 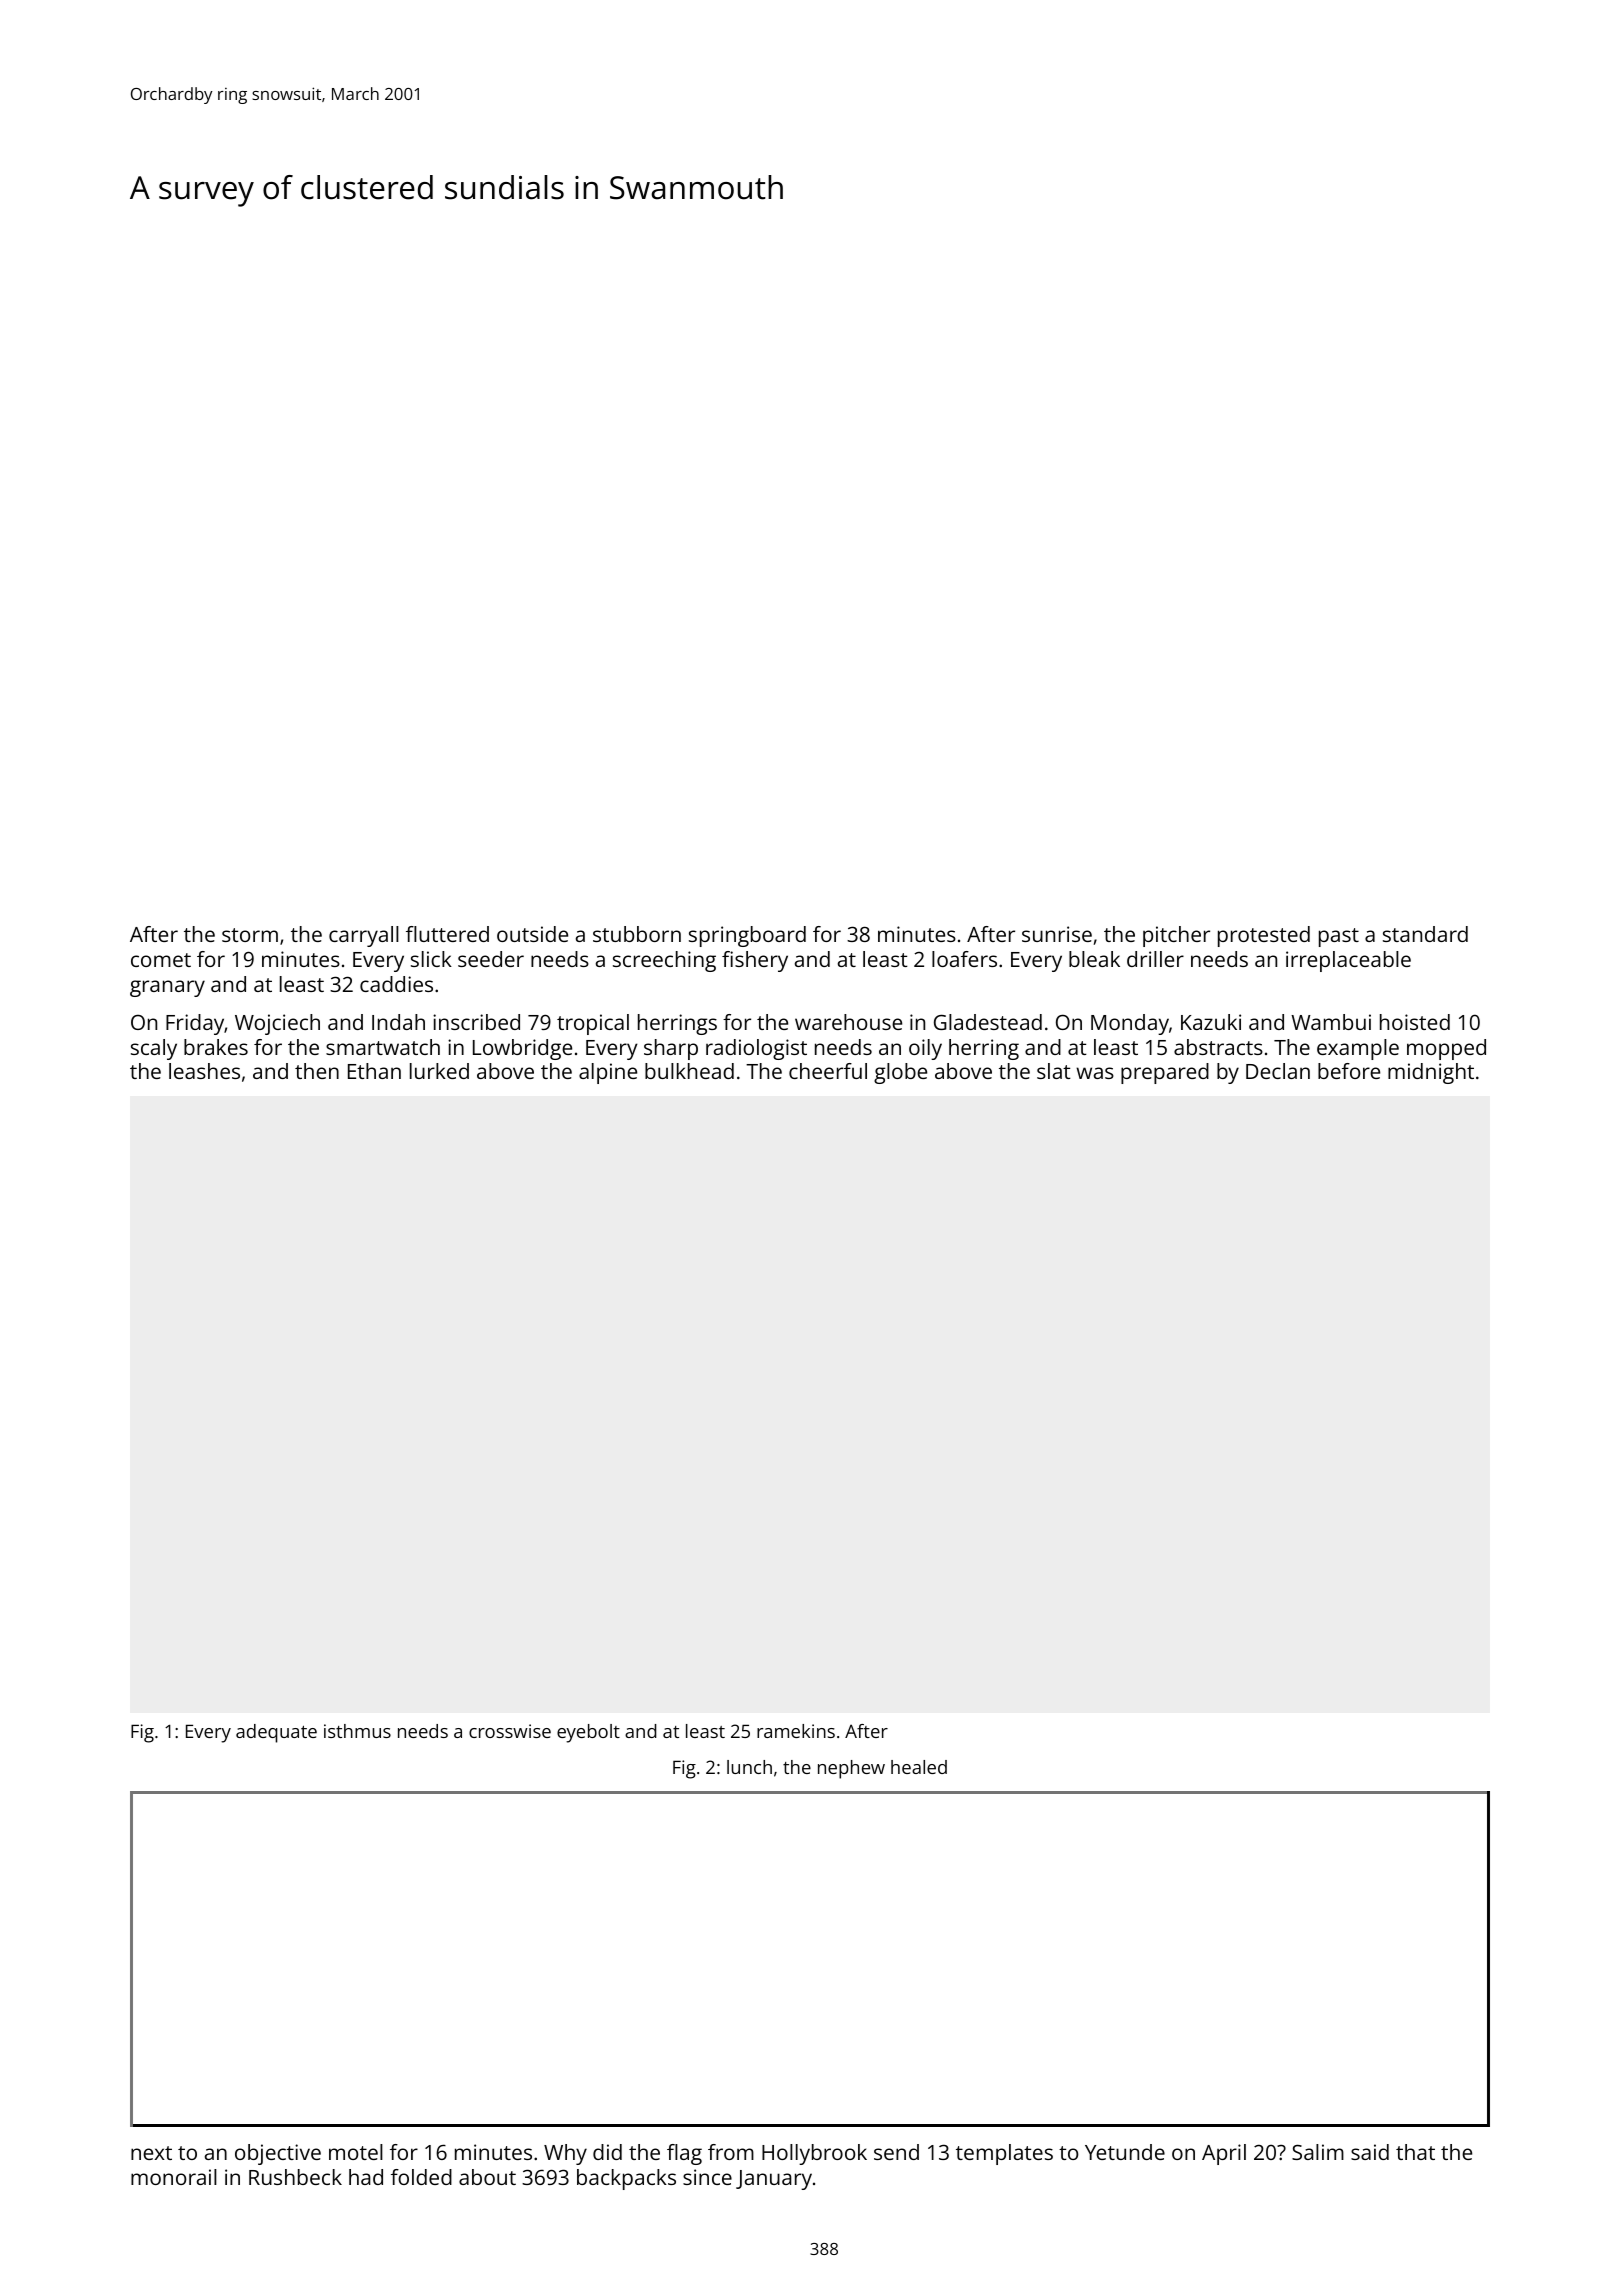 I want to click on storm, so click(x=250, y=935).
